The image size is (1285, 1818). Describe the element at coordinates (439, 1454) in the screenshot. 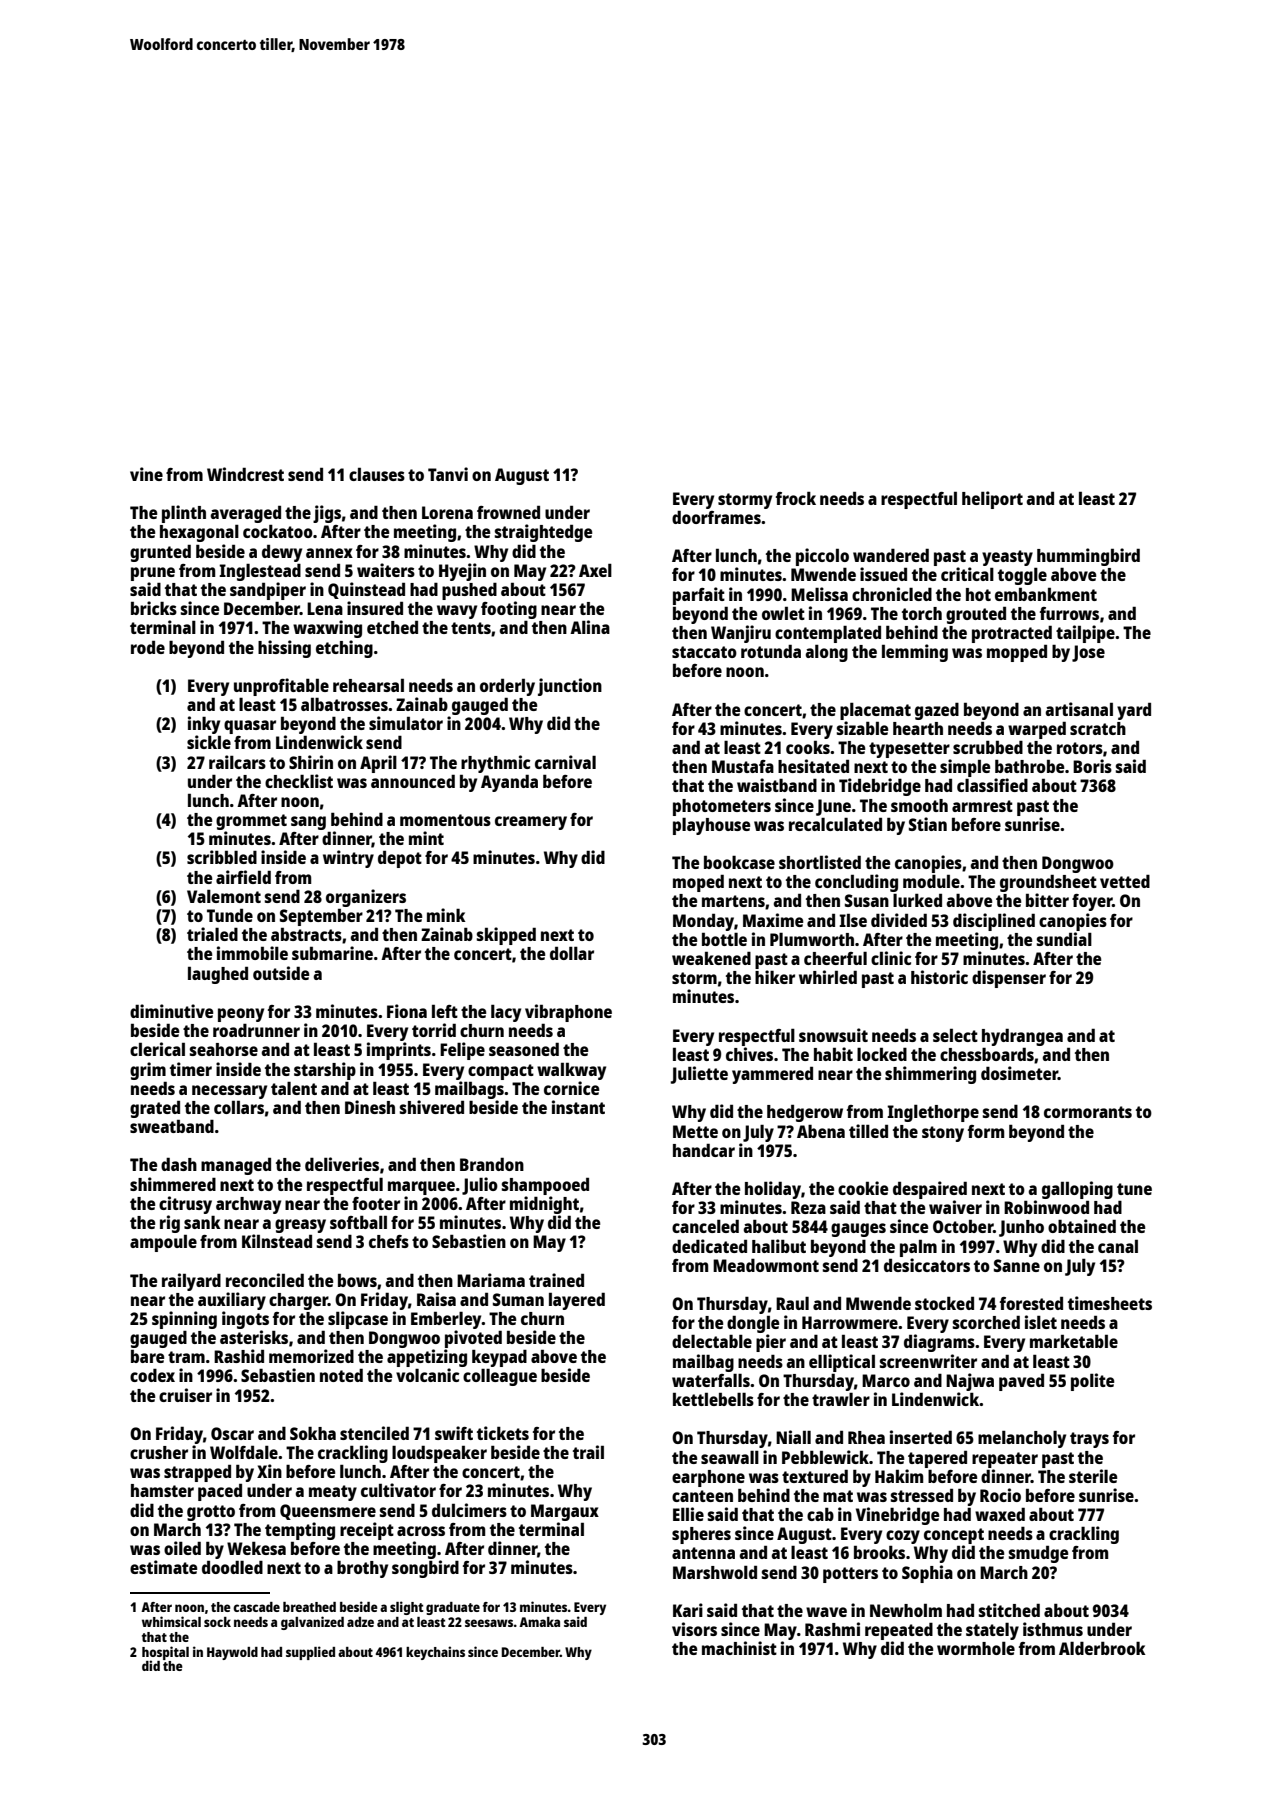

I see `loudspeaker` at that location.
